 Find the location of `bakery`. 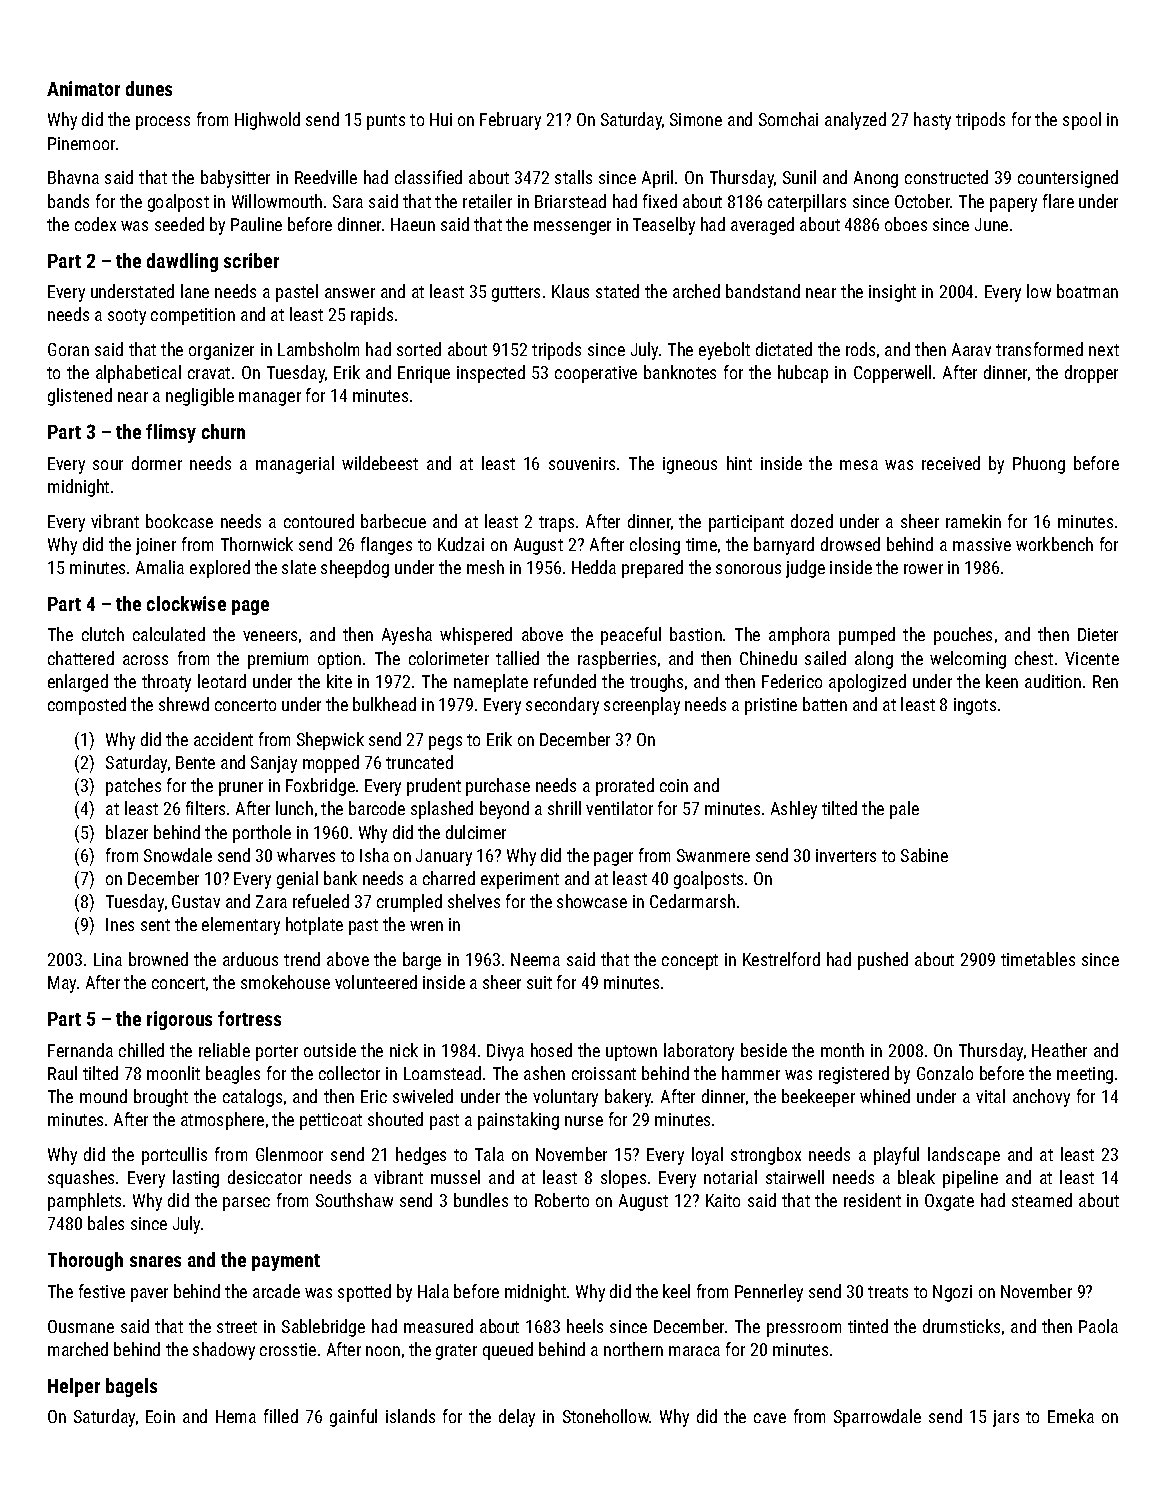

bakery is located at coordinates (628, 1098).
